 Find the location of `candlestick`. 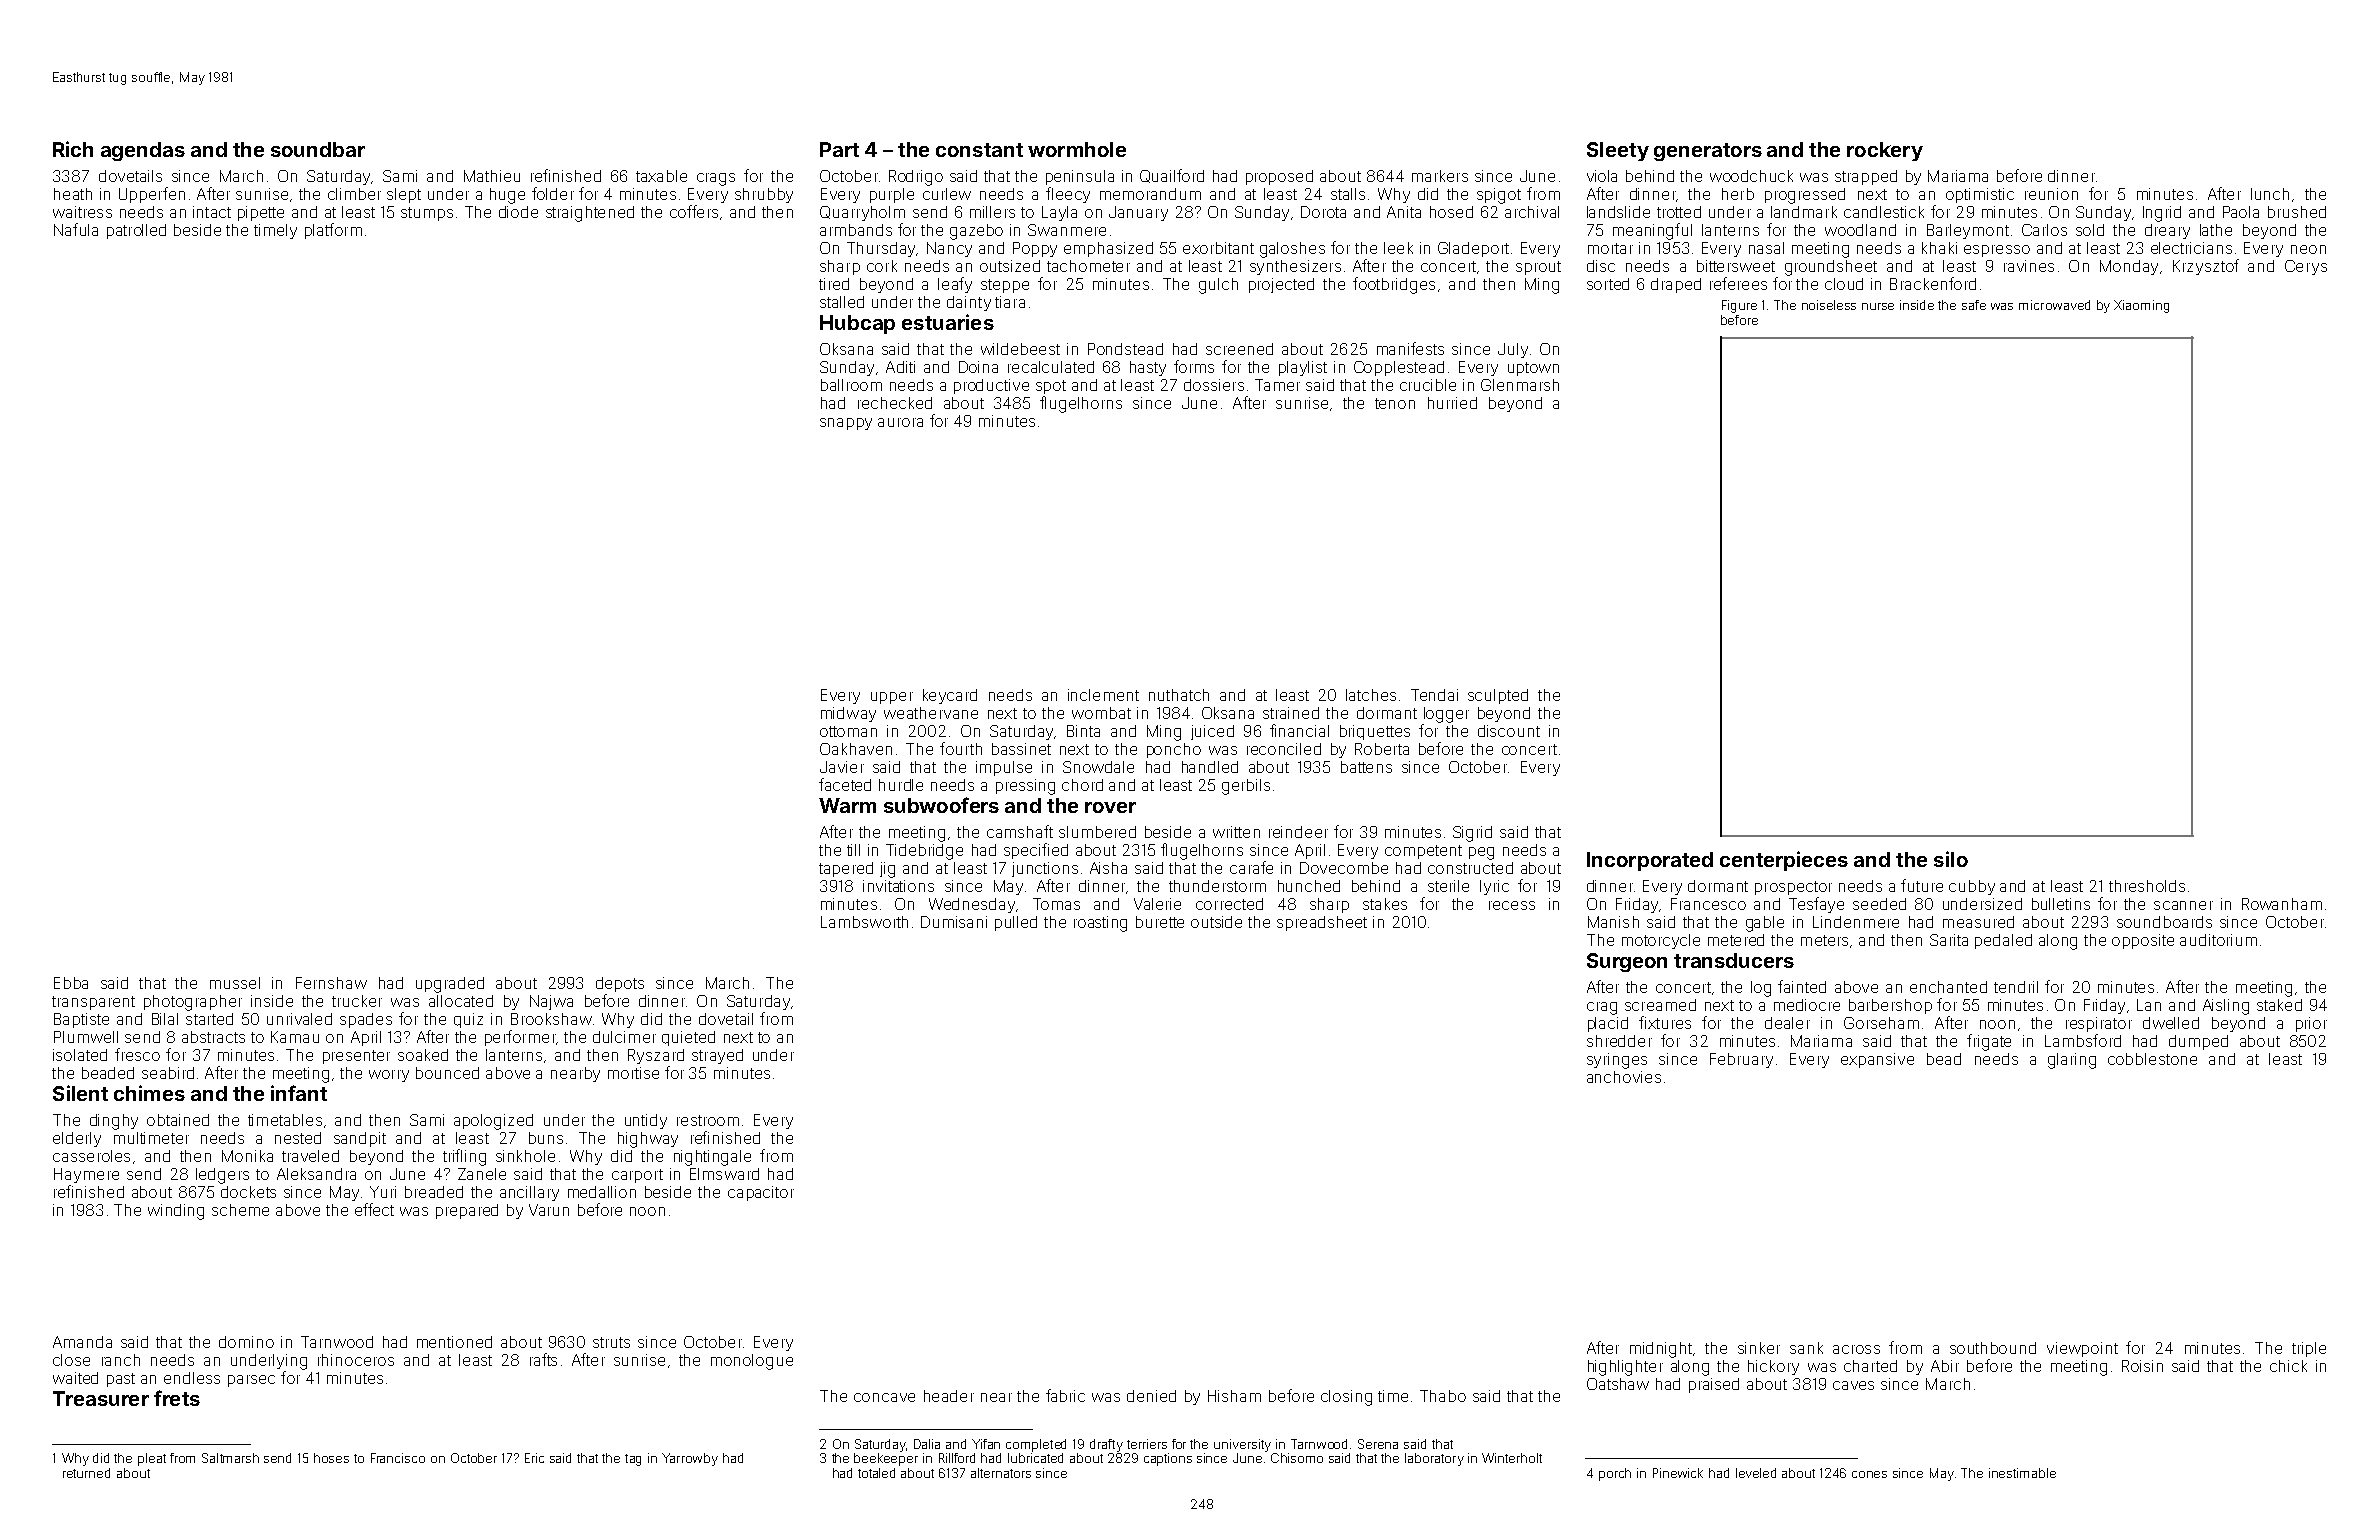

candlestick is located at coordinates (1884, 212).
